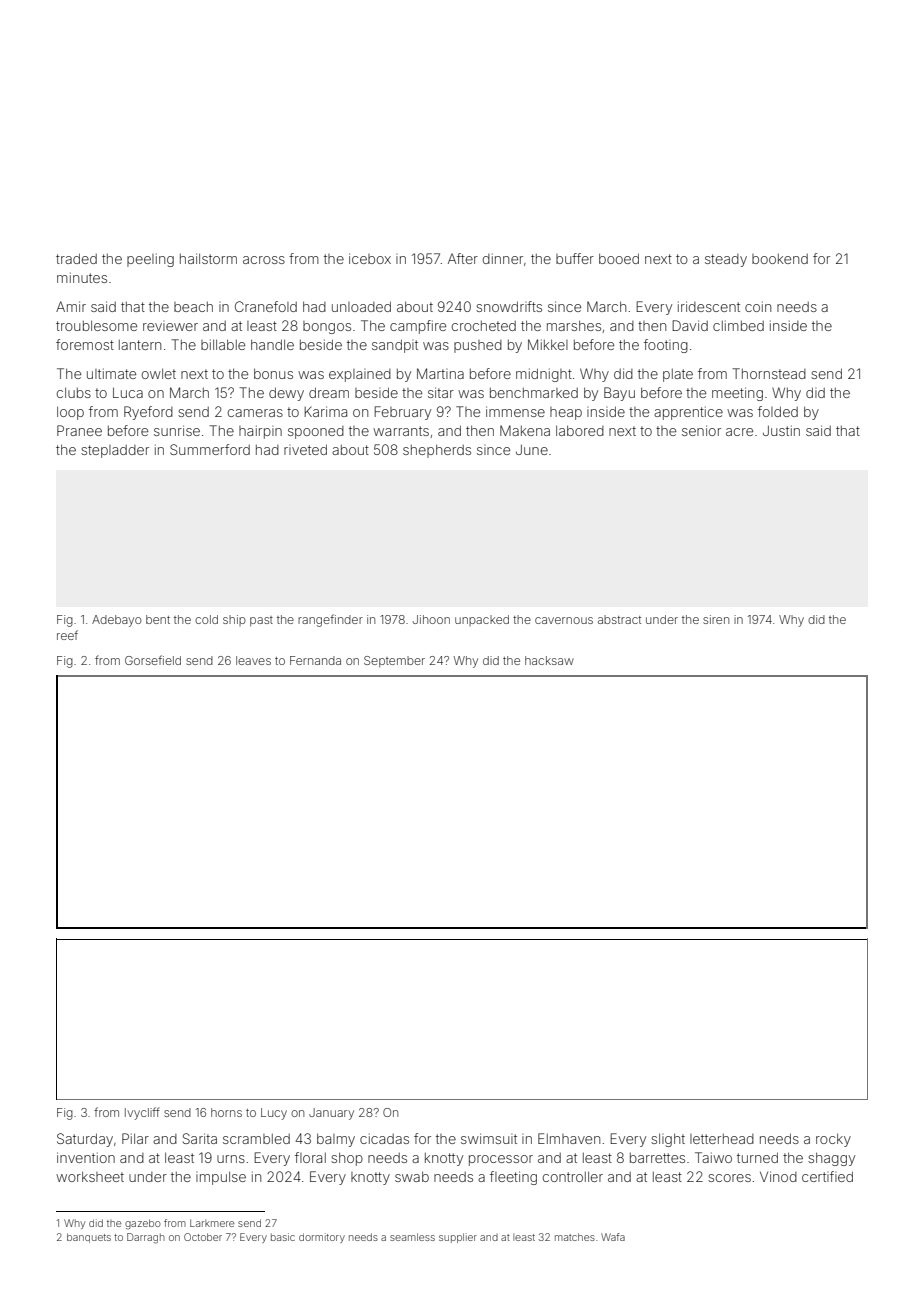 The height and width of the image is (1308, 924). I want to click on September, so click(394, 662).
